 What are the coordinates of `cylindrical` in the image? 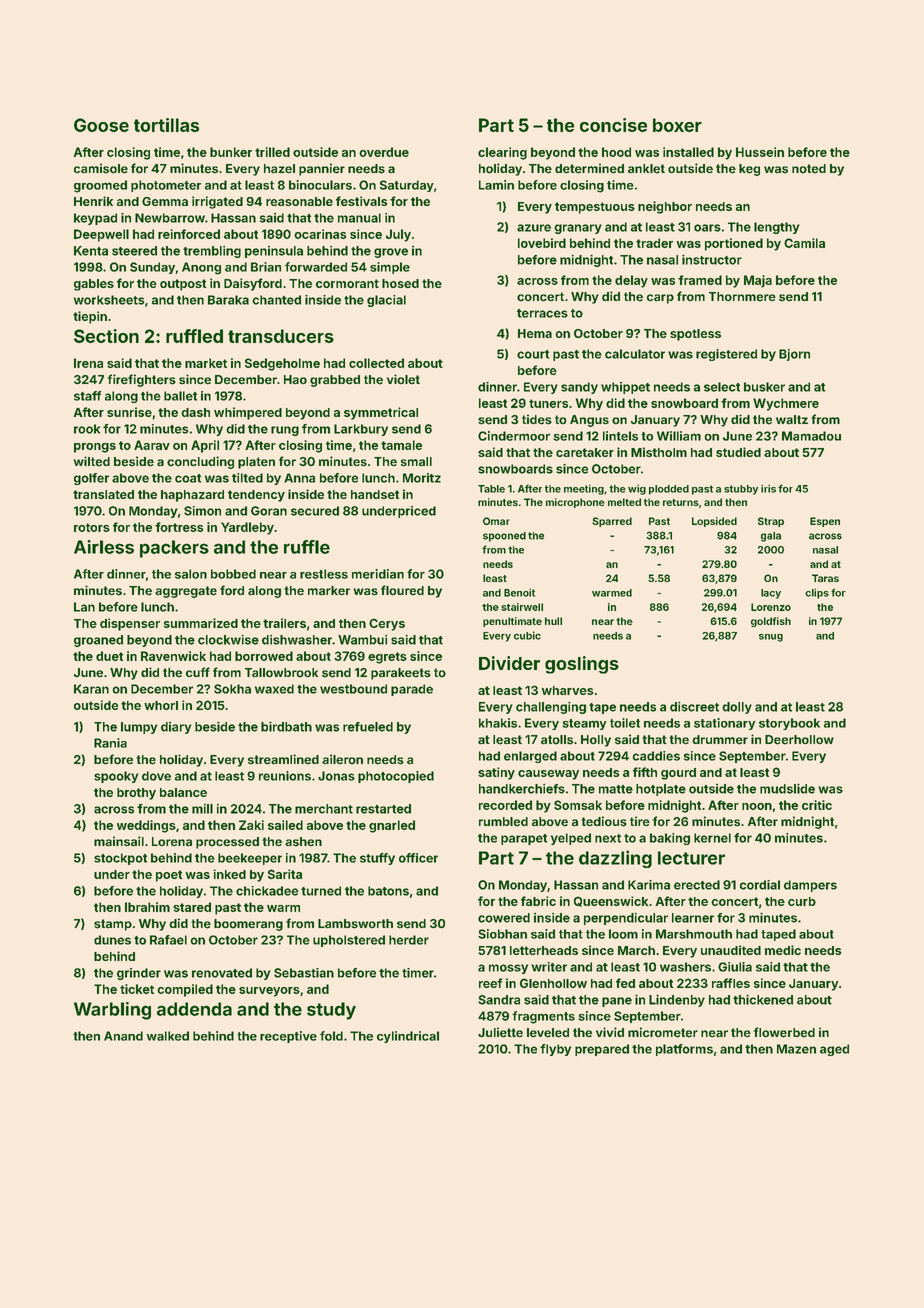 It's located at (408, 1037).
